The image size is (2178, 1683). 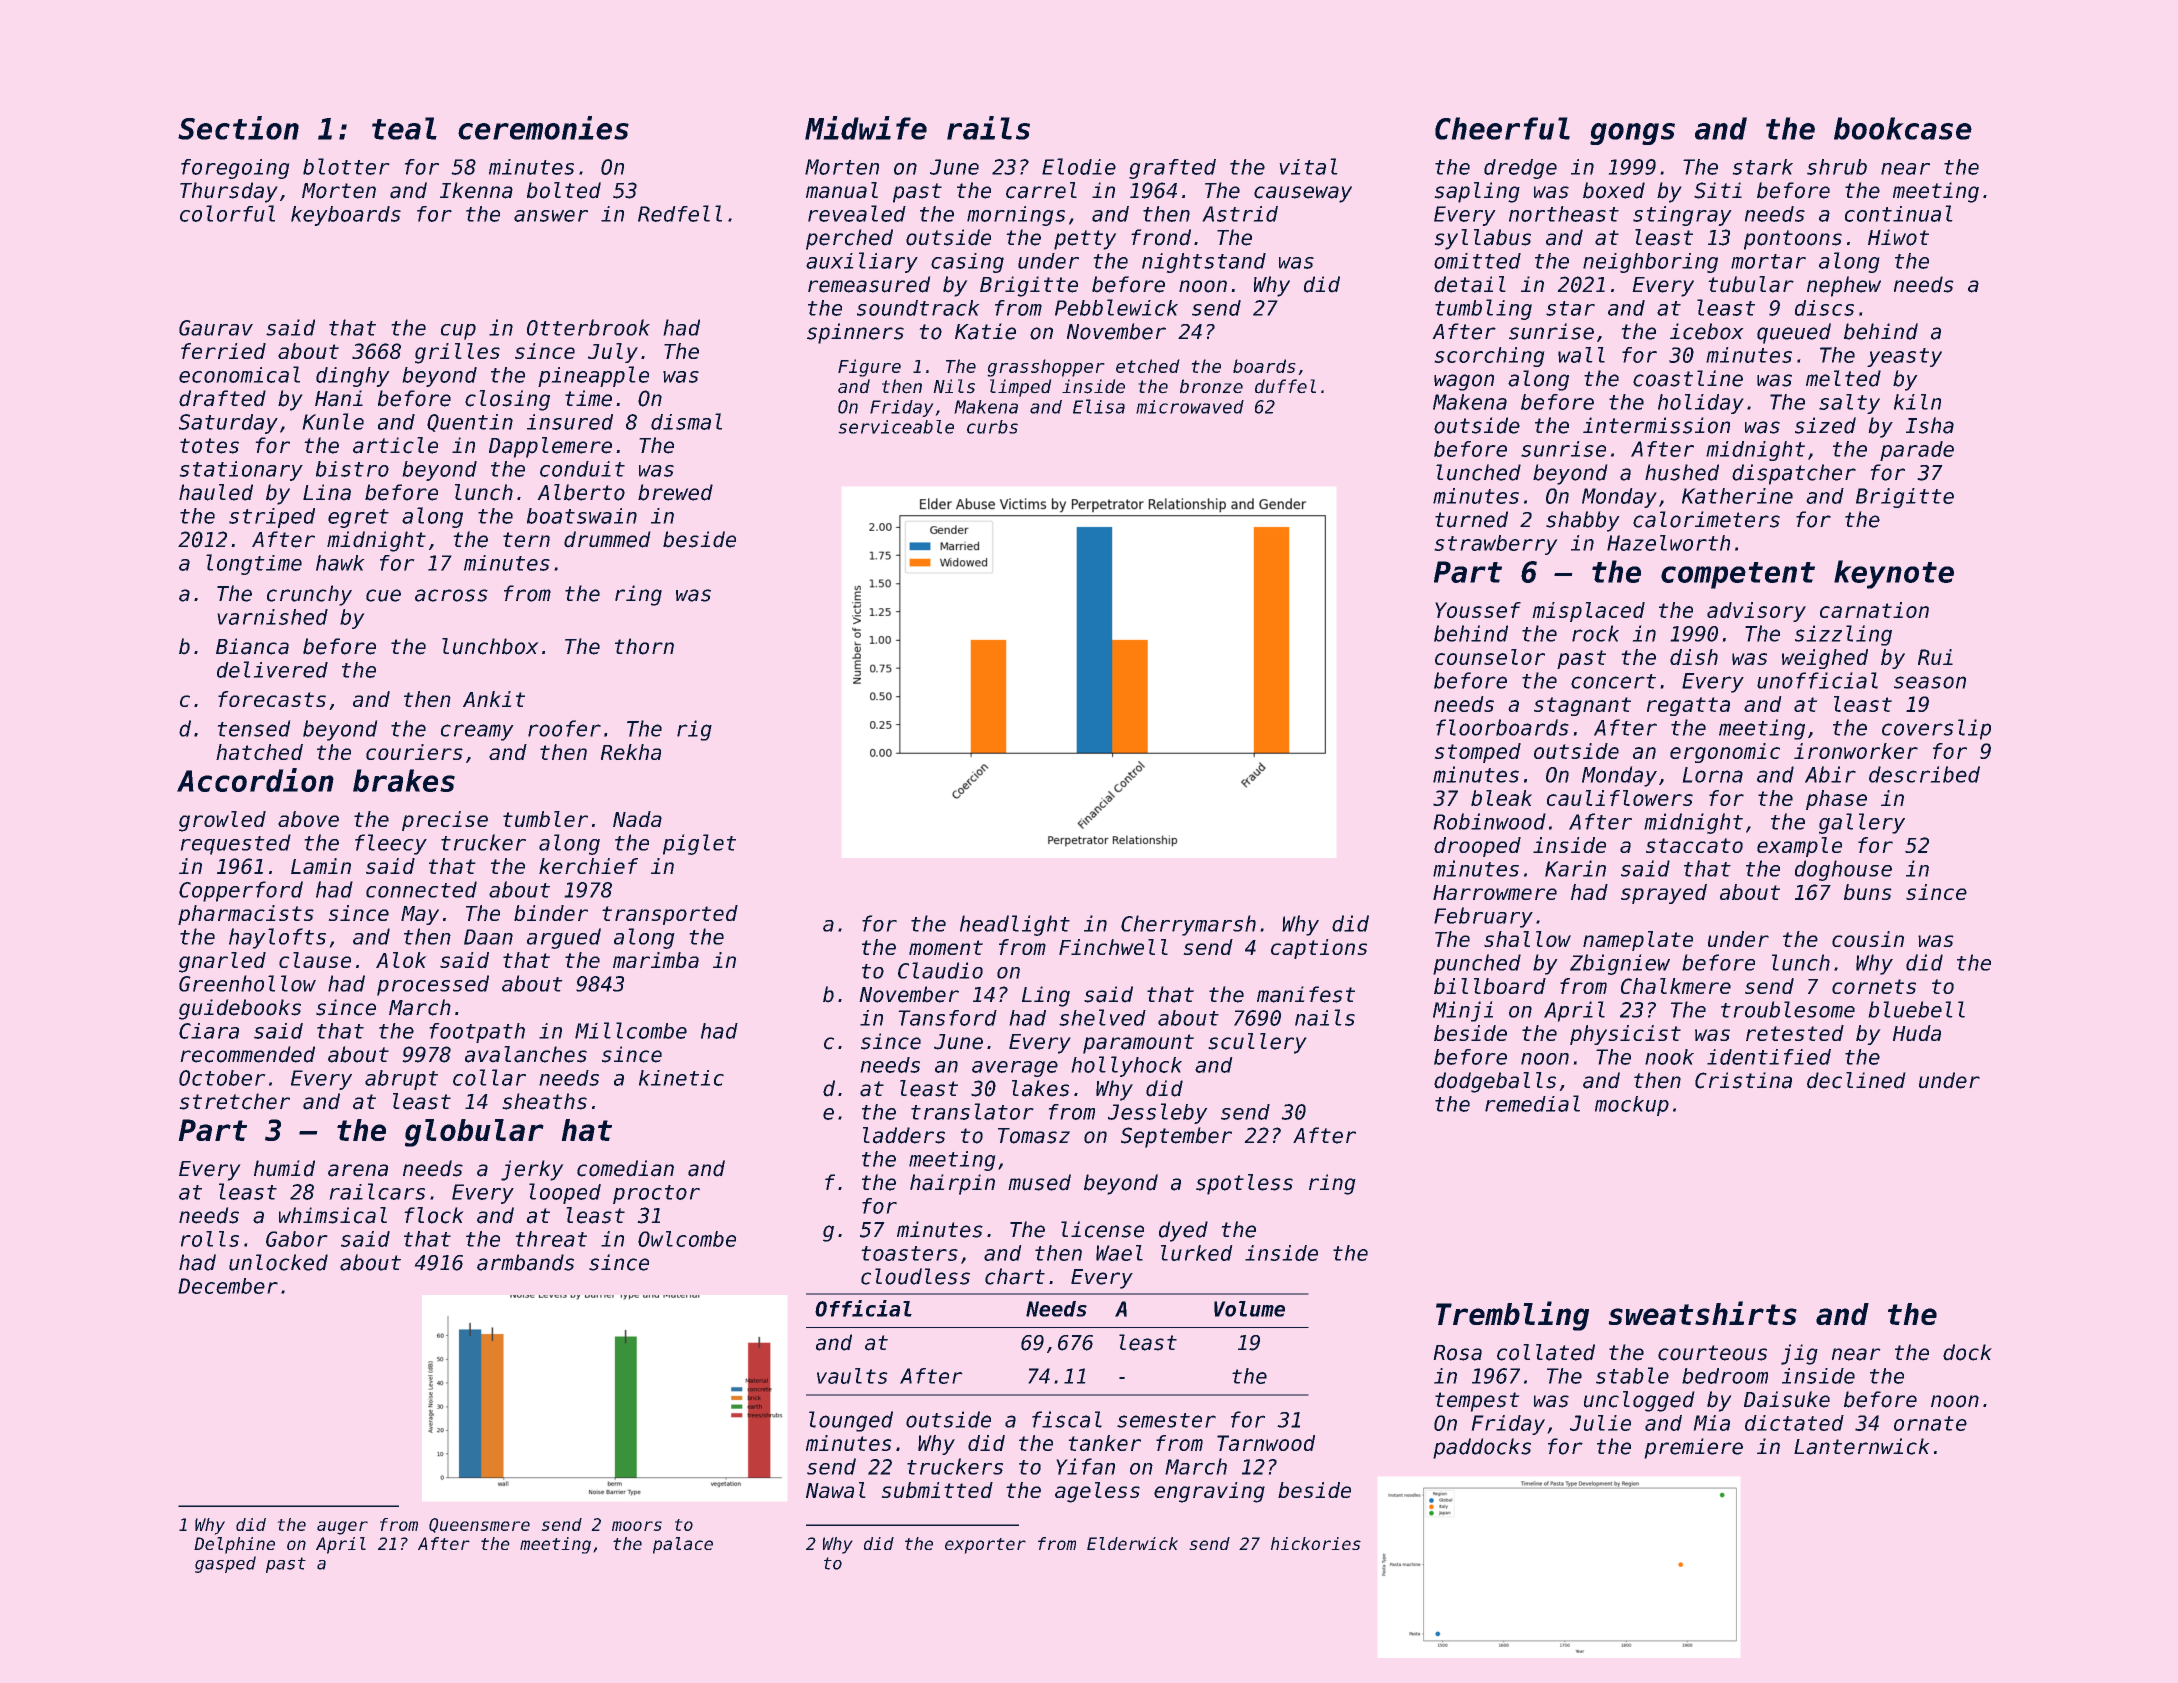 I want to click on hairpin, so click(x=952, y=1184).
